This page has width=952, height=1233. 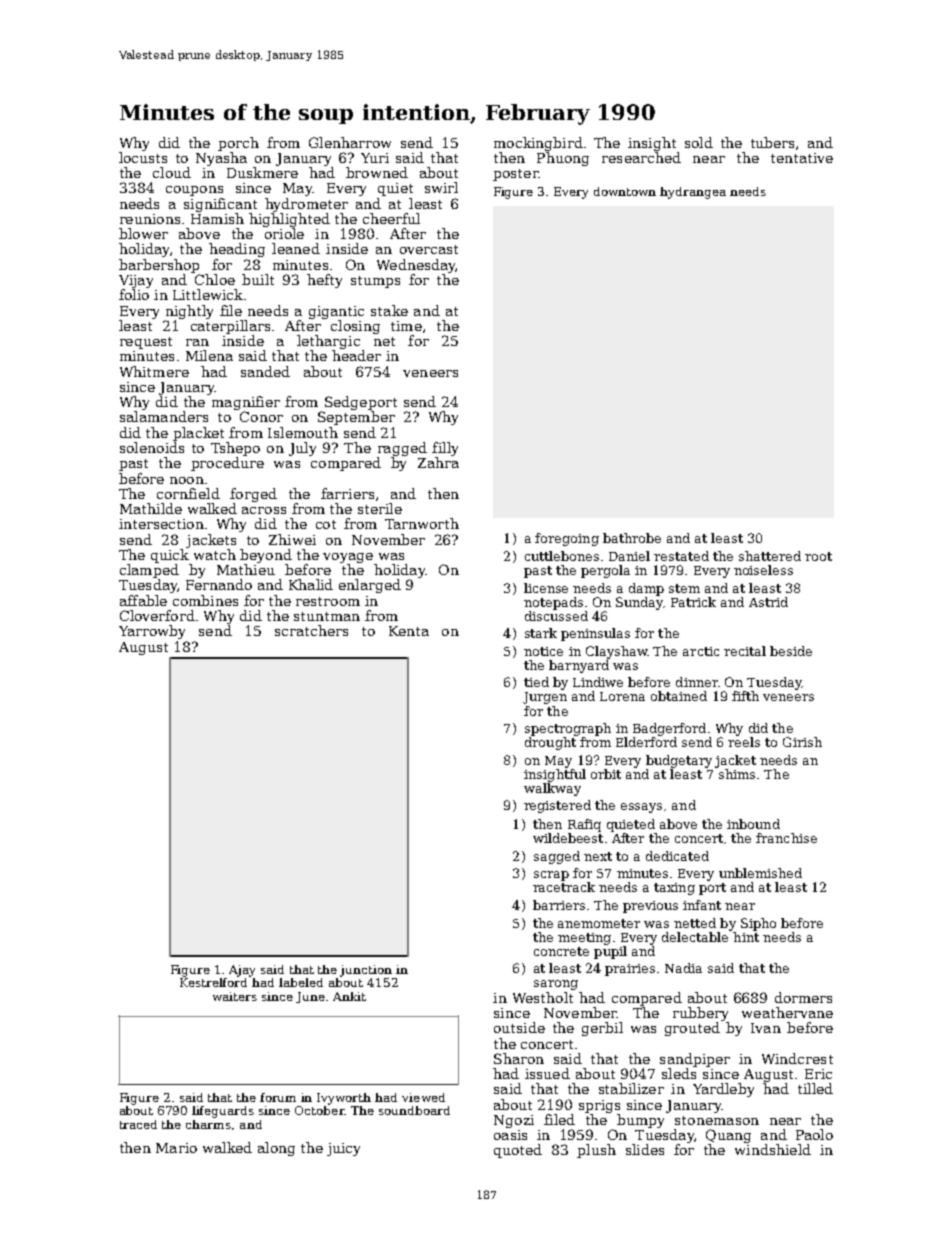 I want to click on tied, so click(x=536, y=682).
